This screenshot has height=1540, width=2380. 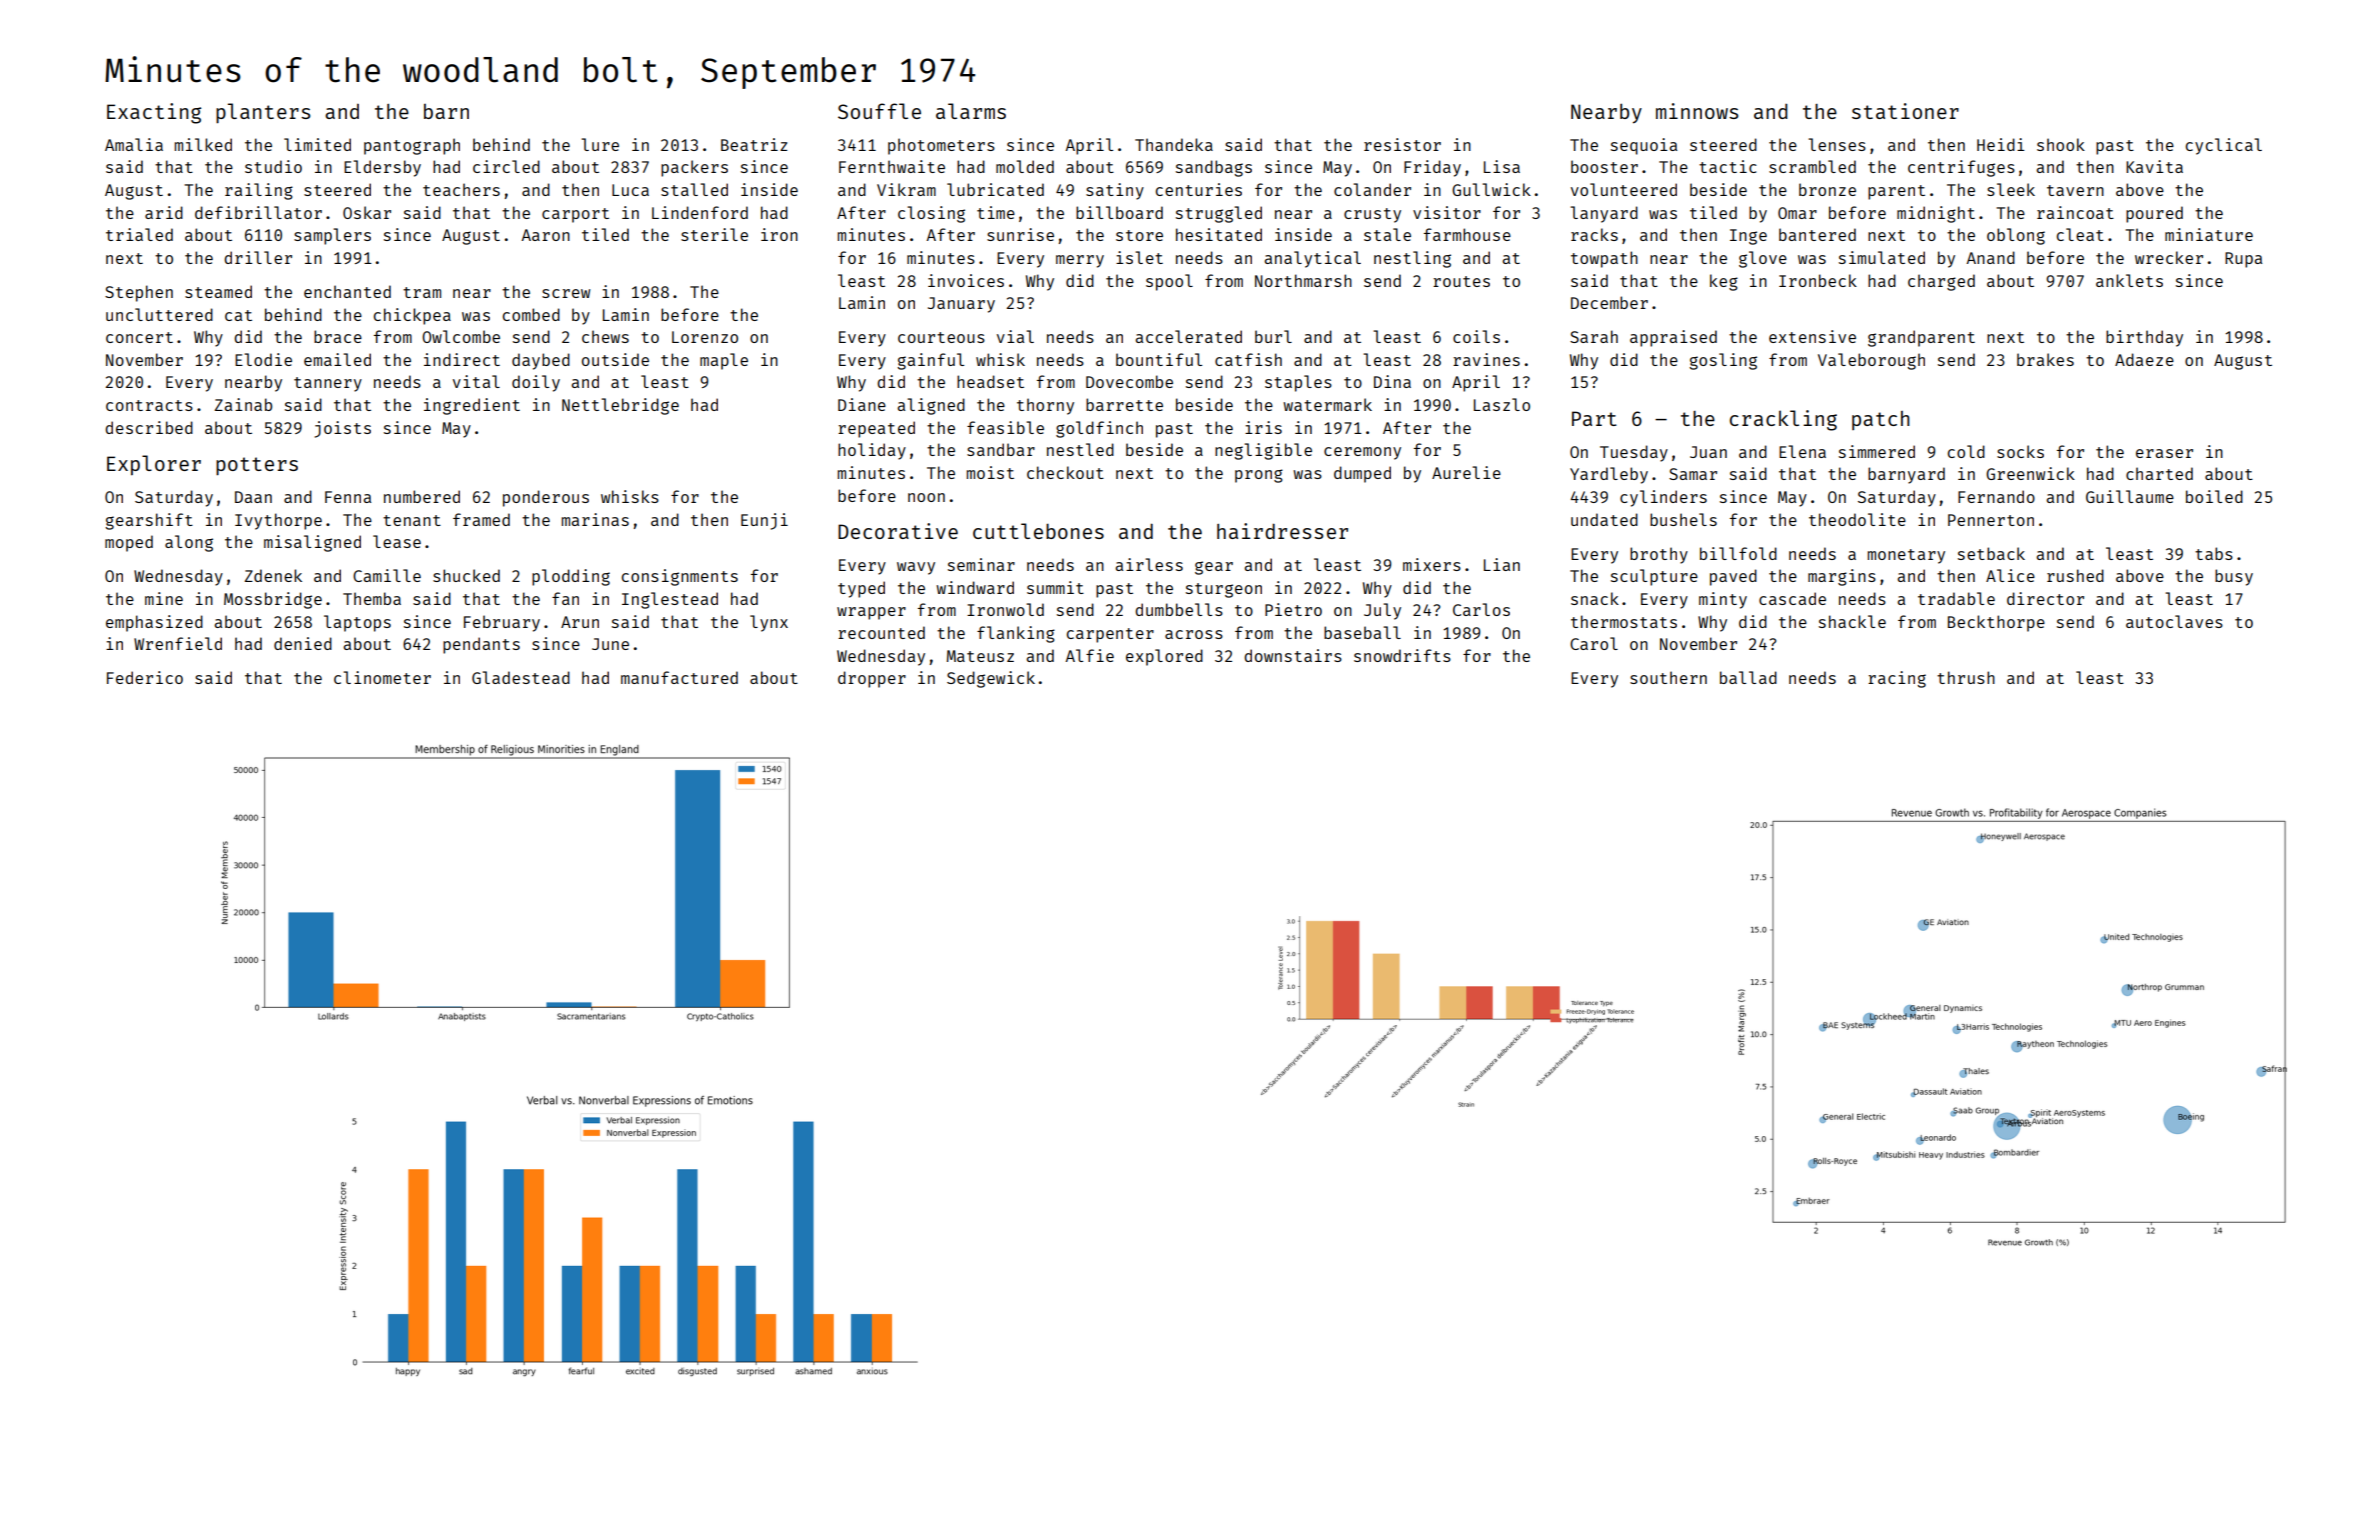 What do you see at coordinates (545, 235) in the screenshot?
I see `Aaron` at bounding box center [545, 235].
